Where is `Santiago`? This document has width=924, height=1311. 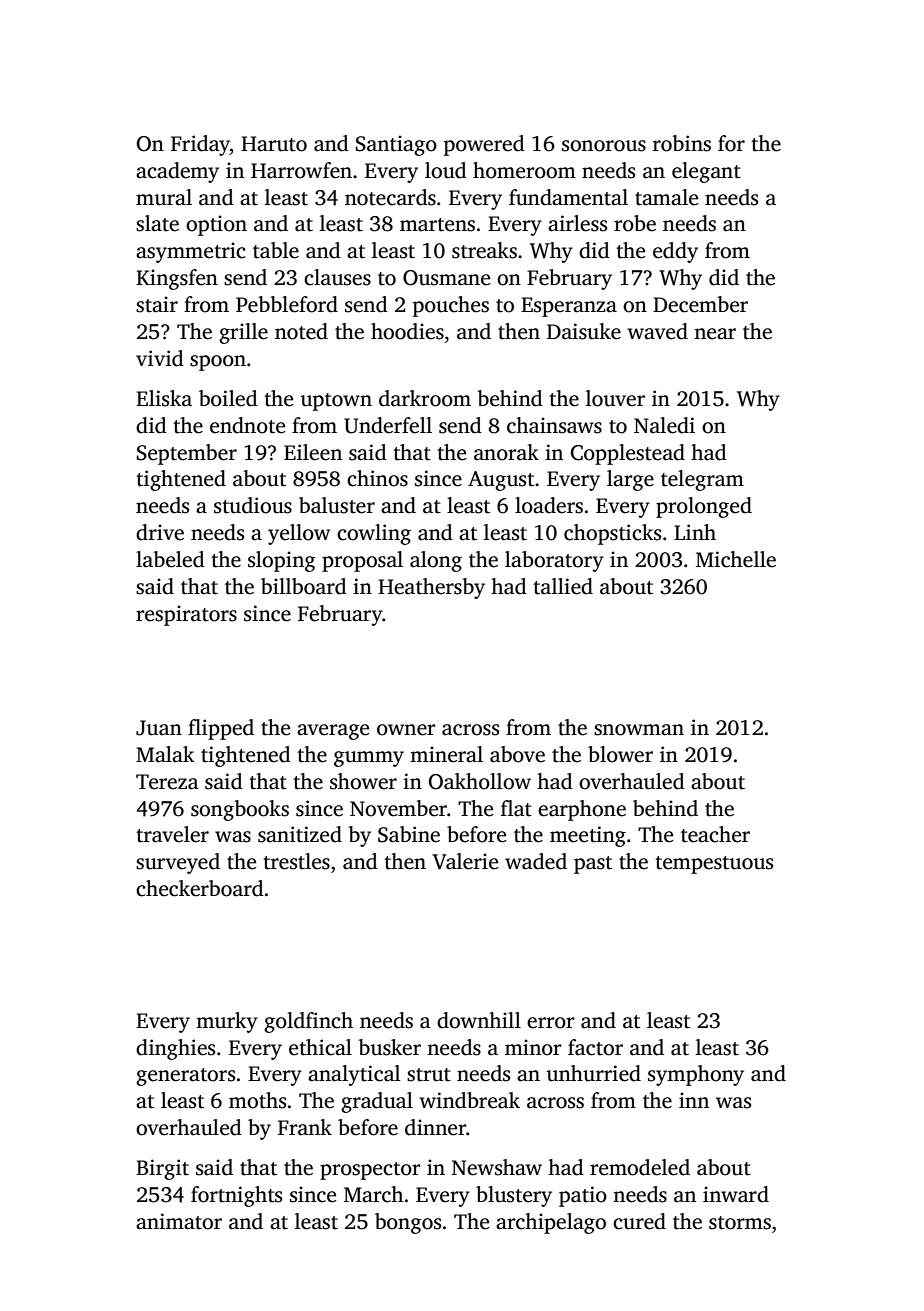 Santiago is located at coordinates (396, 145).
